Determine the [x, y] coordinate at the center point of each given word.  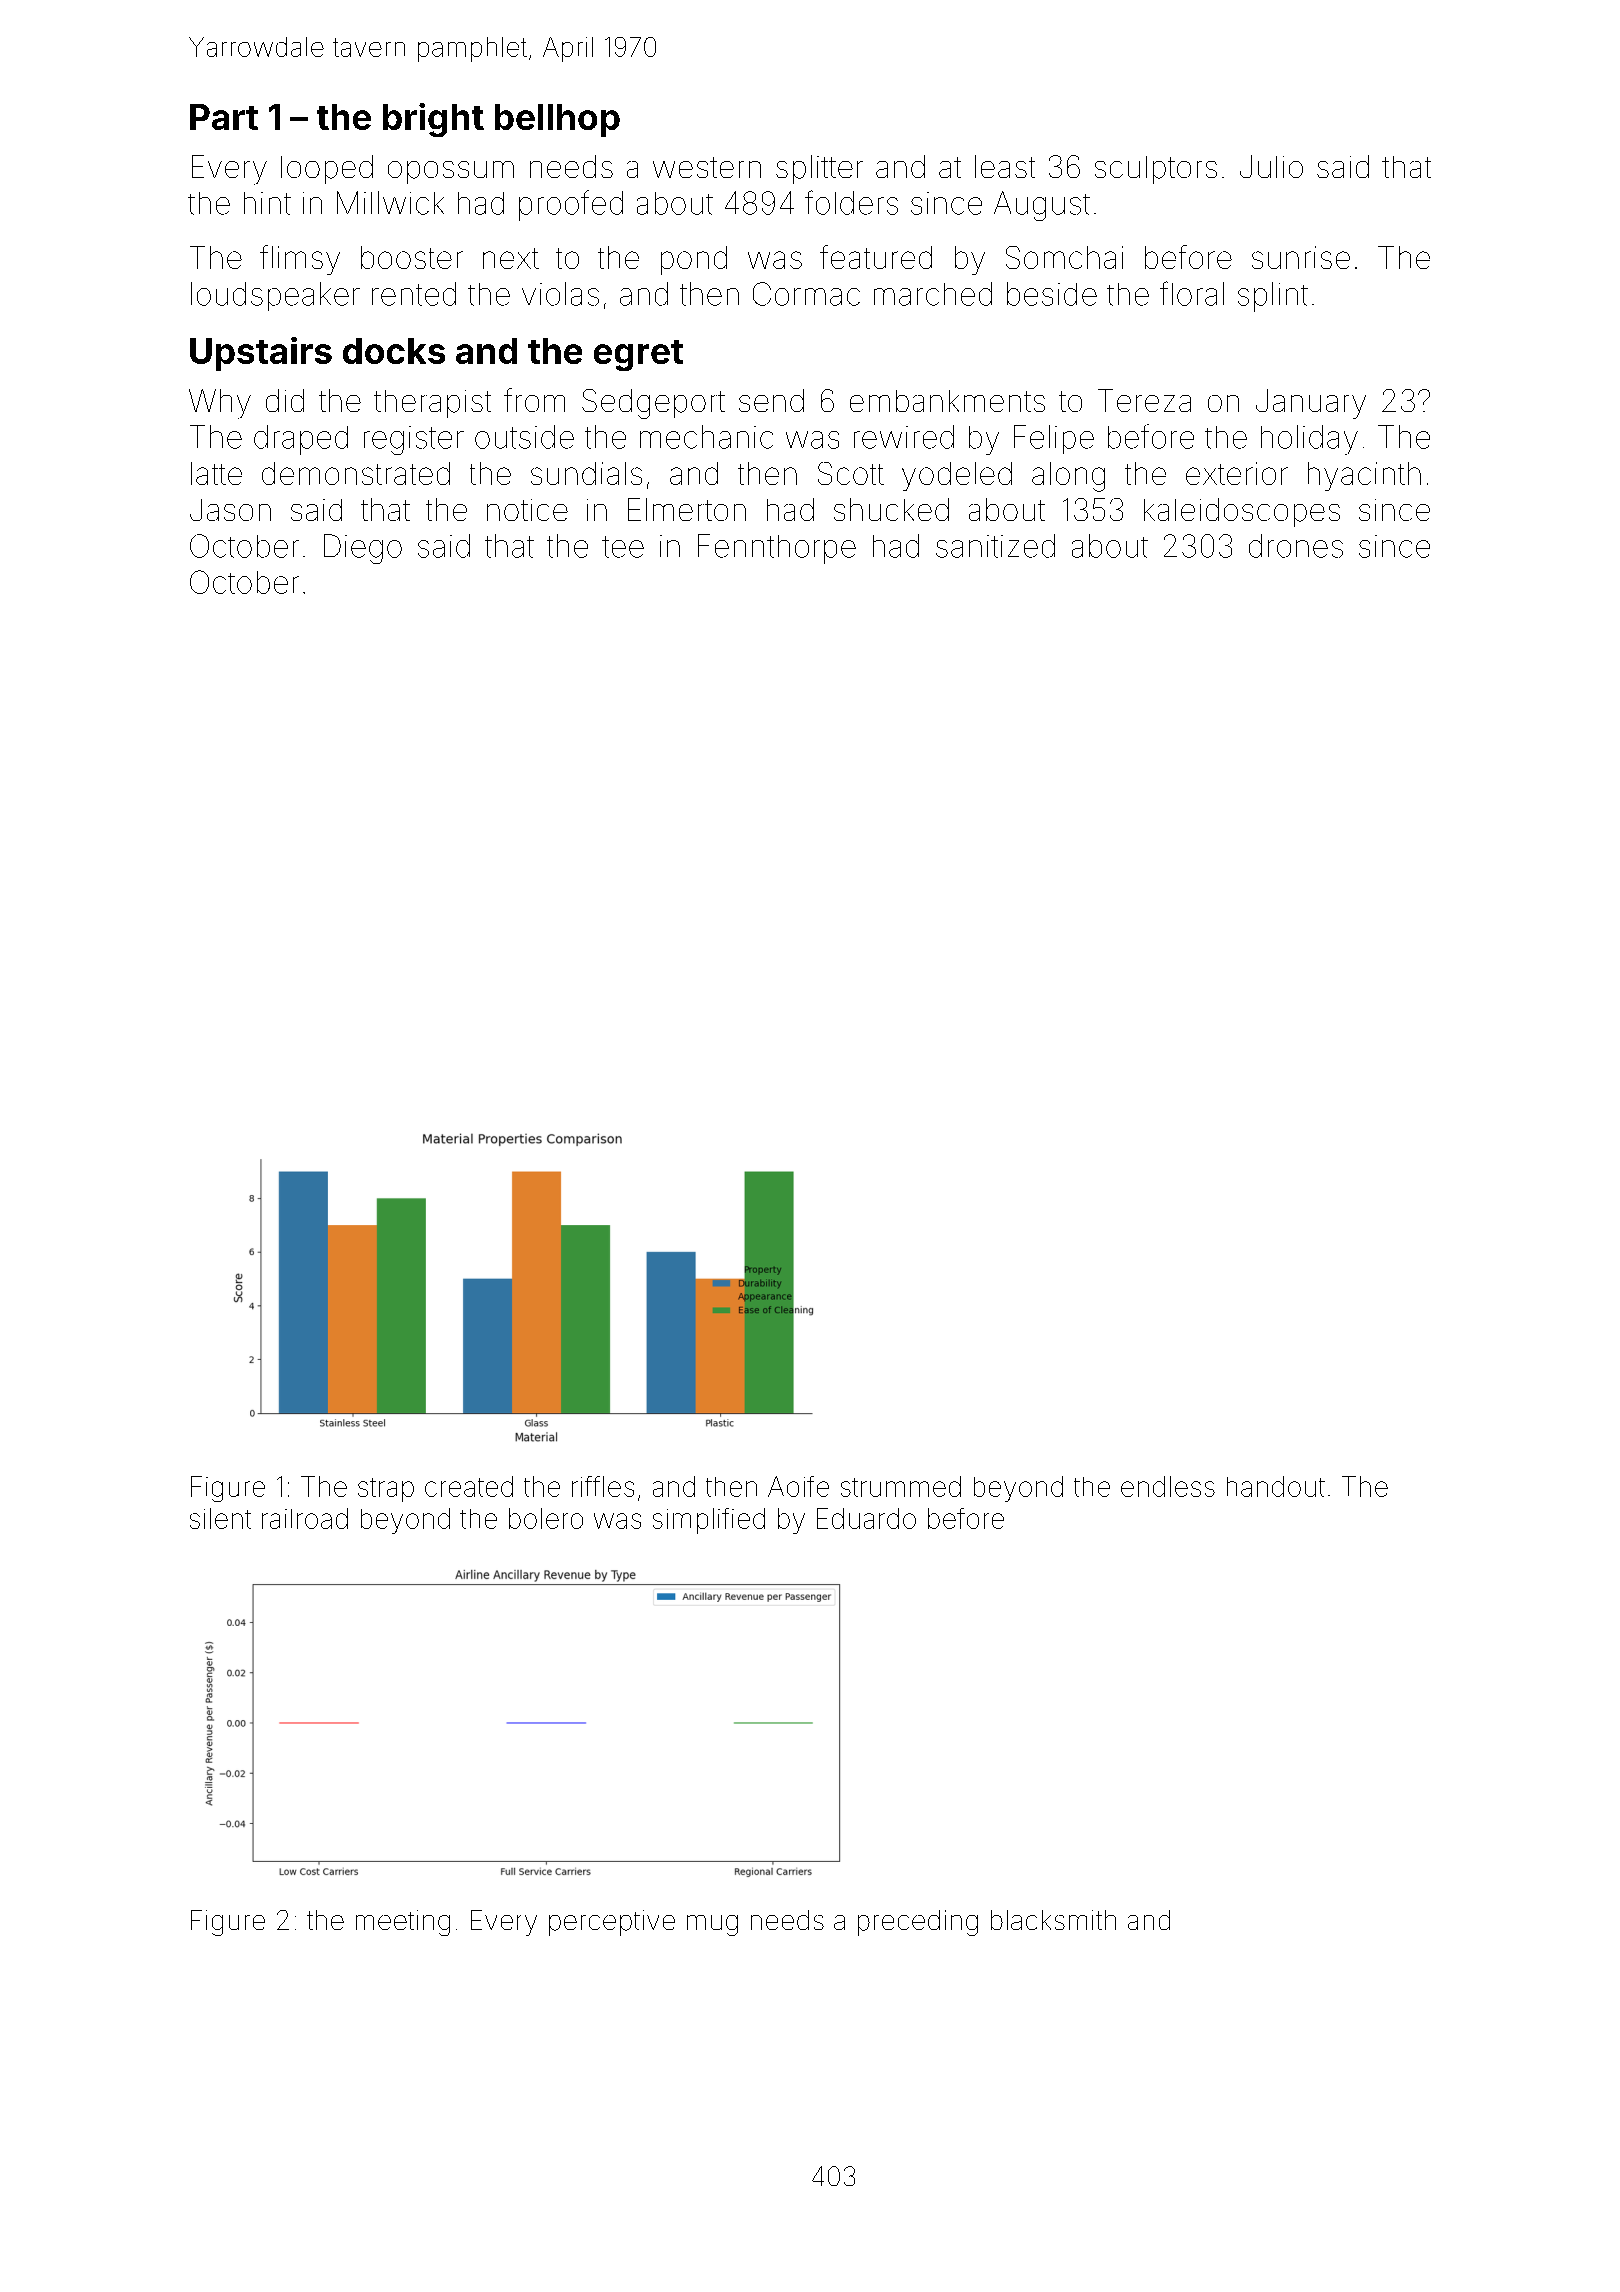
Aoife [798, 1486]
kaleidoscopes [1242, 512]
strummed [901, 1486]
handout [1276, 1486]
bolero [546, 1518]
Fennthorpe [777, 549]
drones [1296, 546]
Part [224, 117]
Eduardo [866, 1518]
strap [386, 1490]
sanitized [995, 546]
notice [527, 510]
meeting [403, 1923]
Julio [1271, 166]
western [707, 167]
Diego [363, 549]
